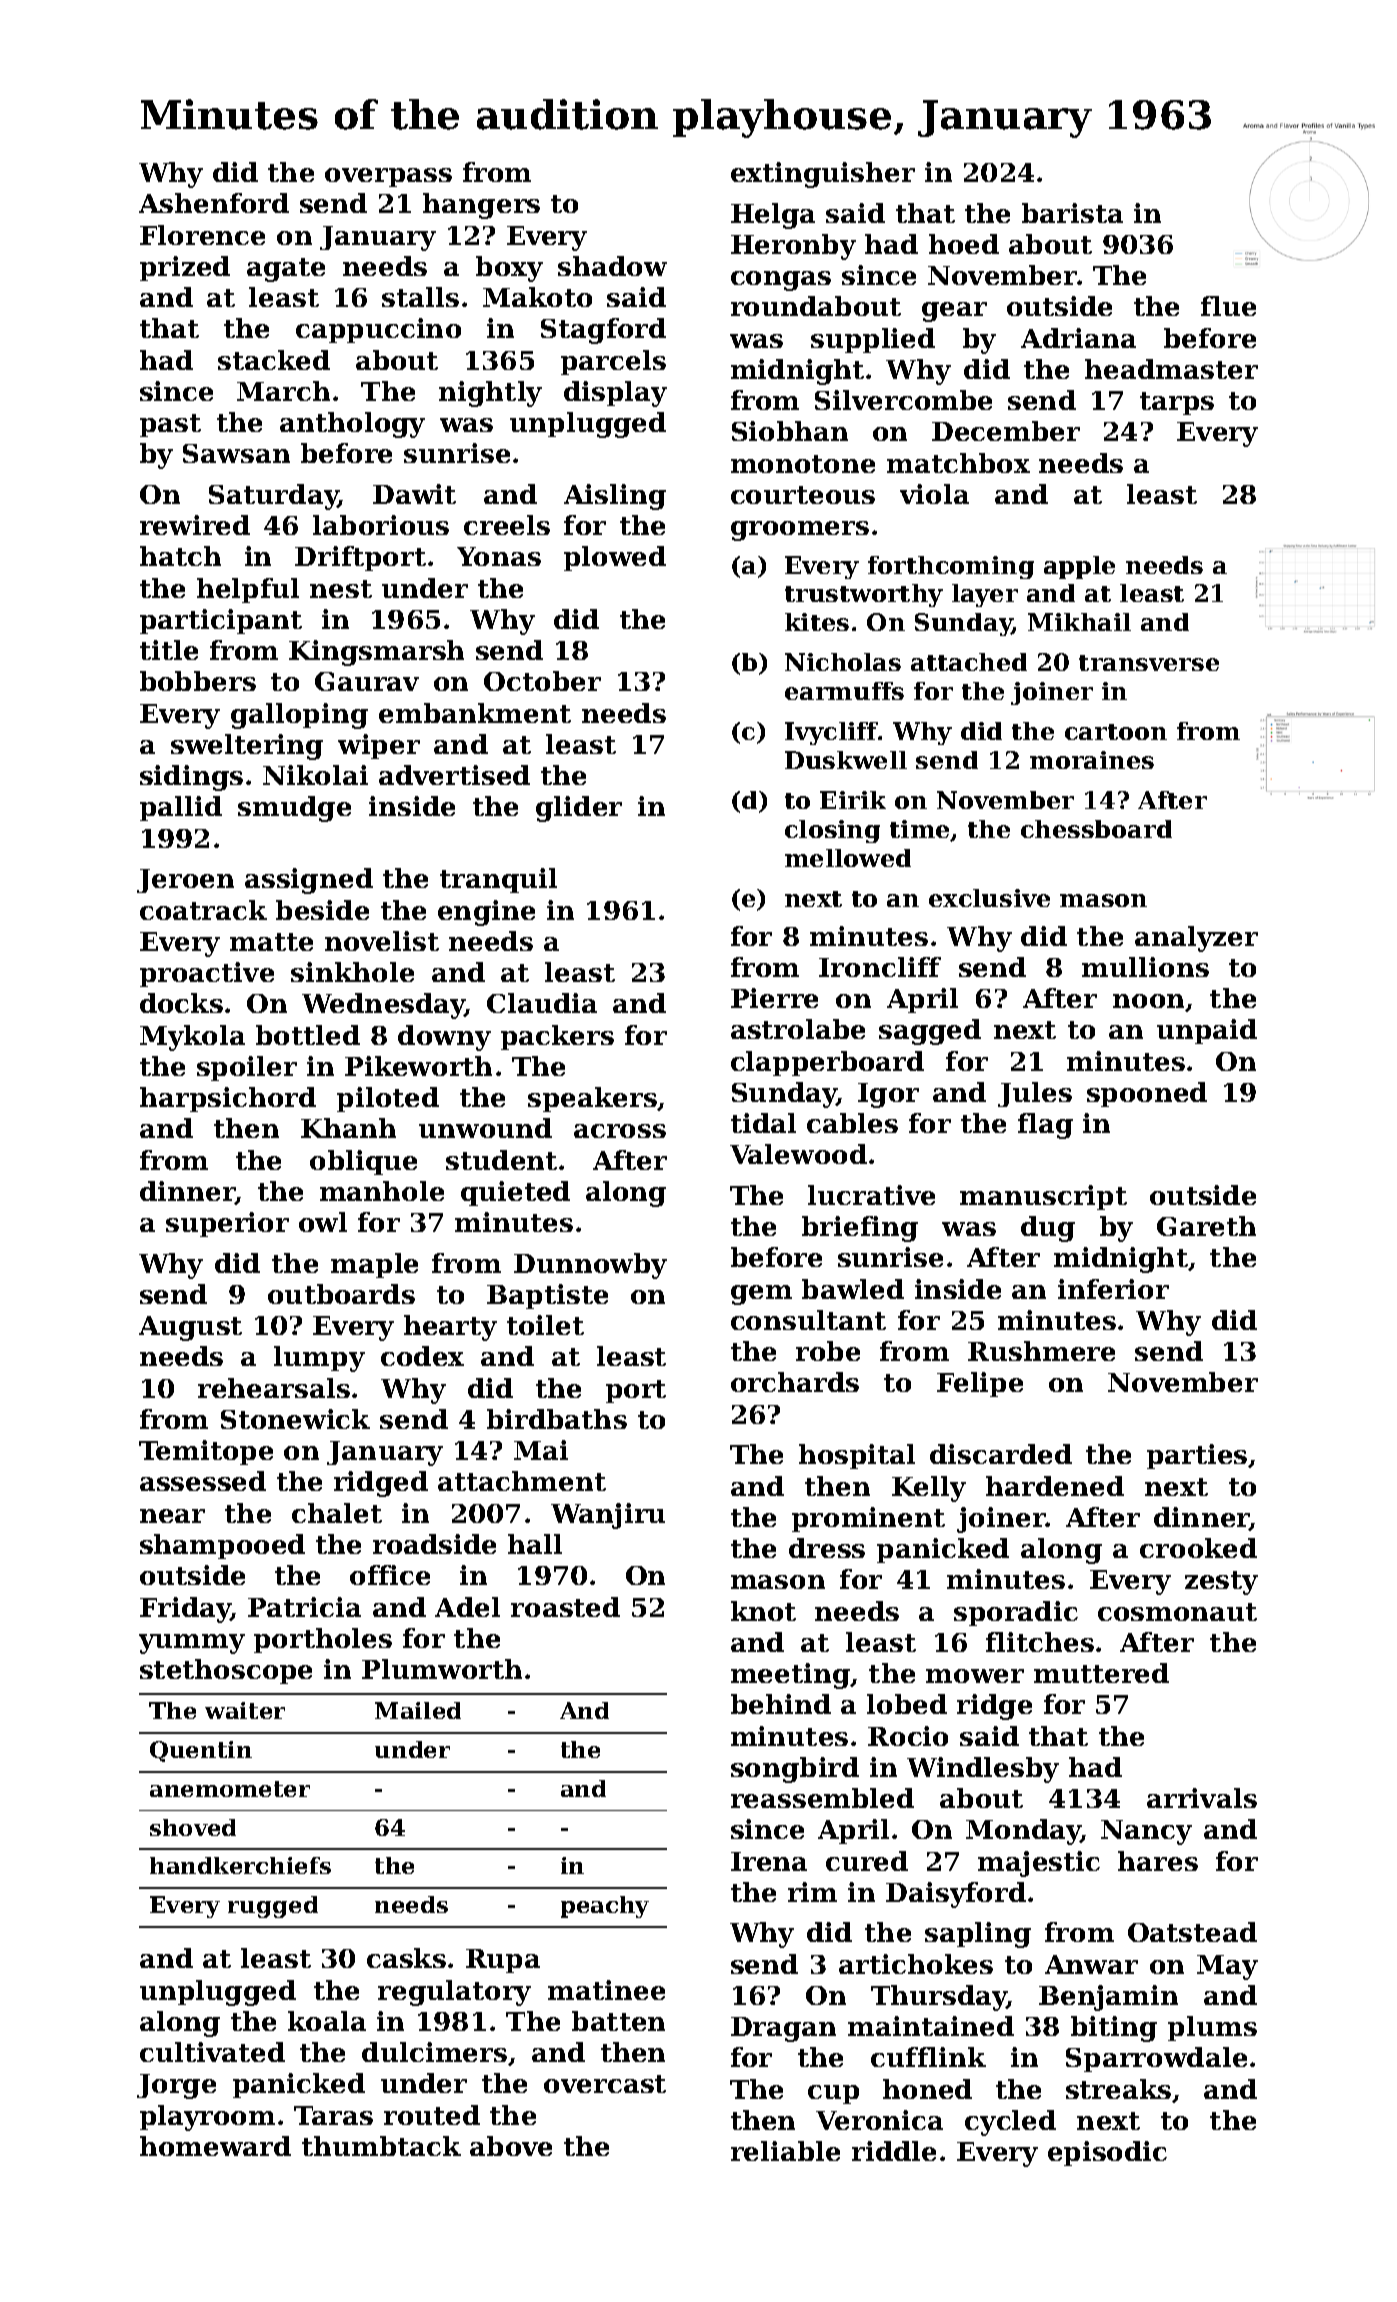 The image size is (1397, 2302). What do you see at coordinates (1016, 1613) in the image?
I see `sporadic` at bounding box center [1016, 1613].
